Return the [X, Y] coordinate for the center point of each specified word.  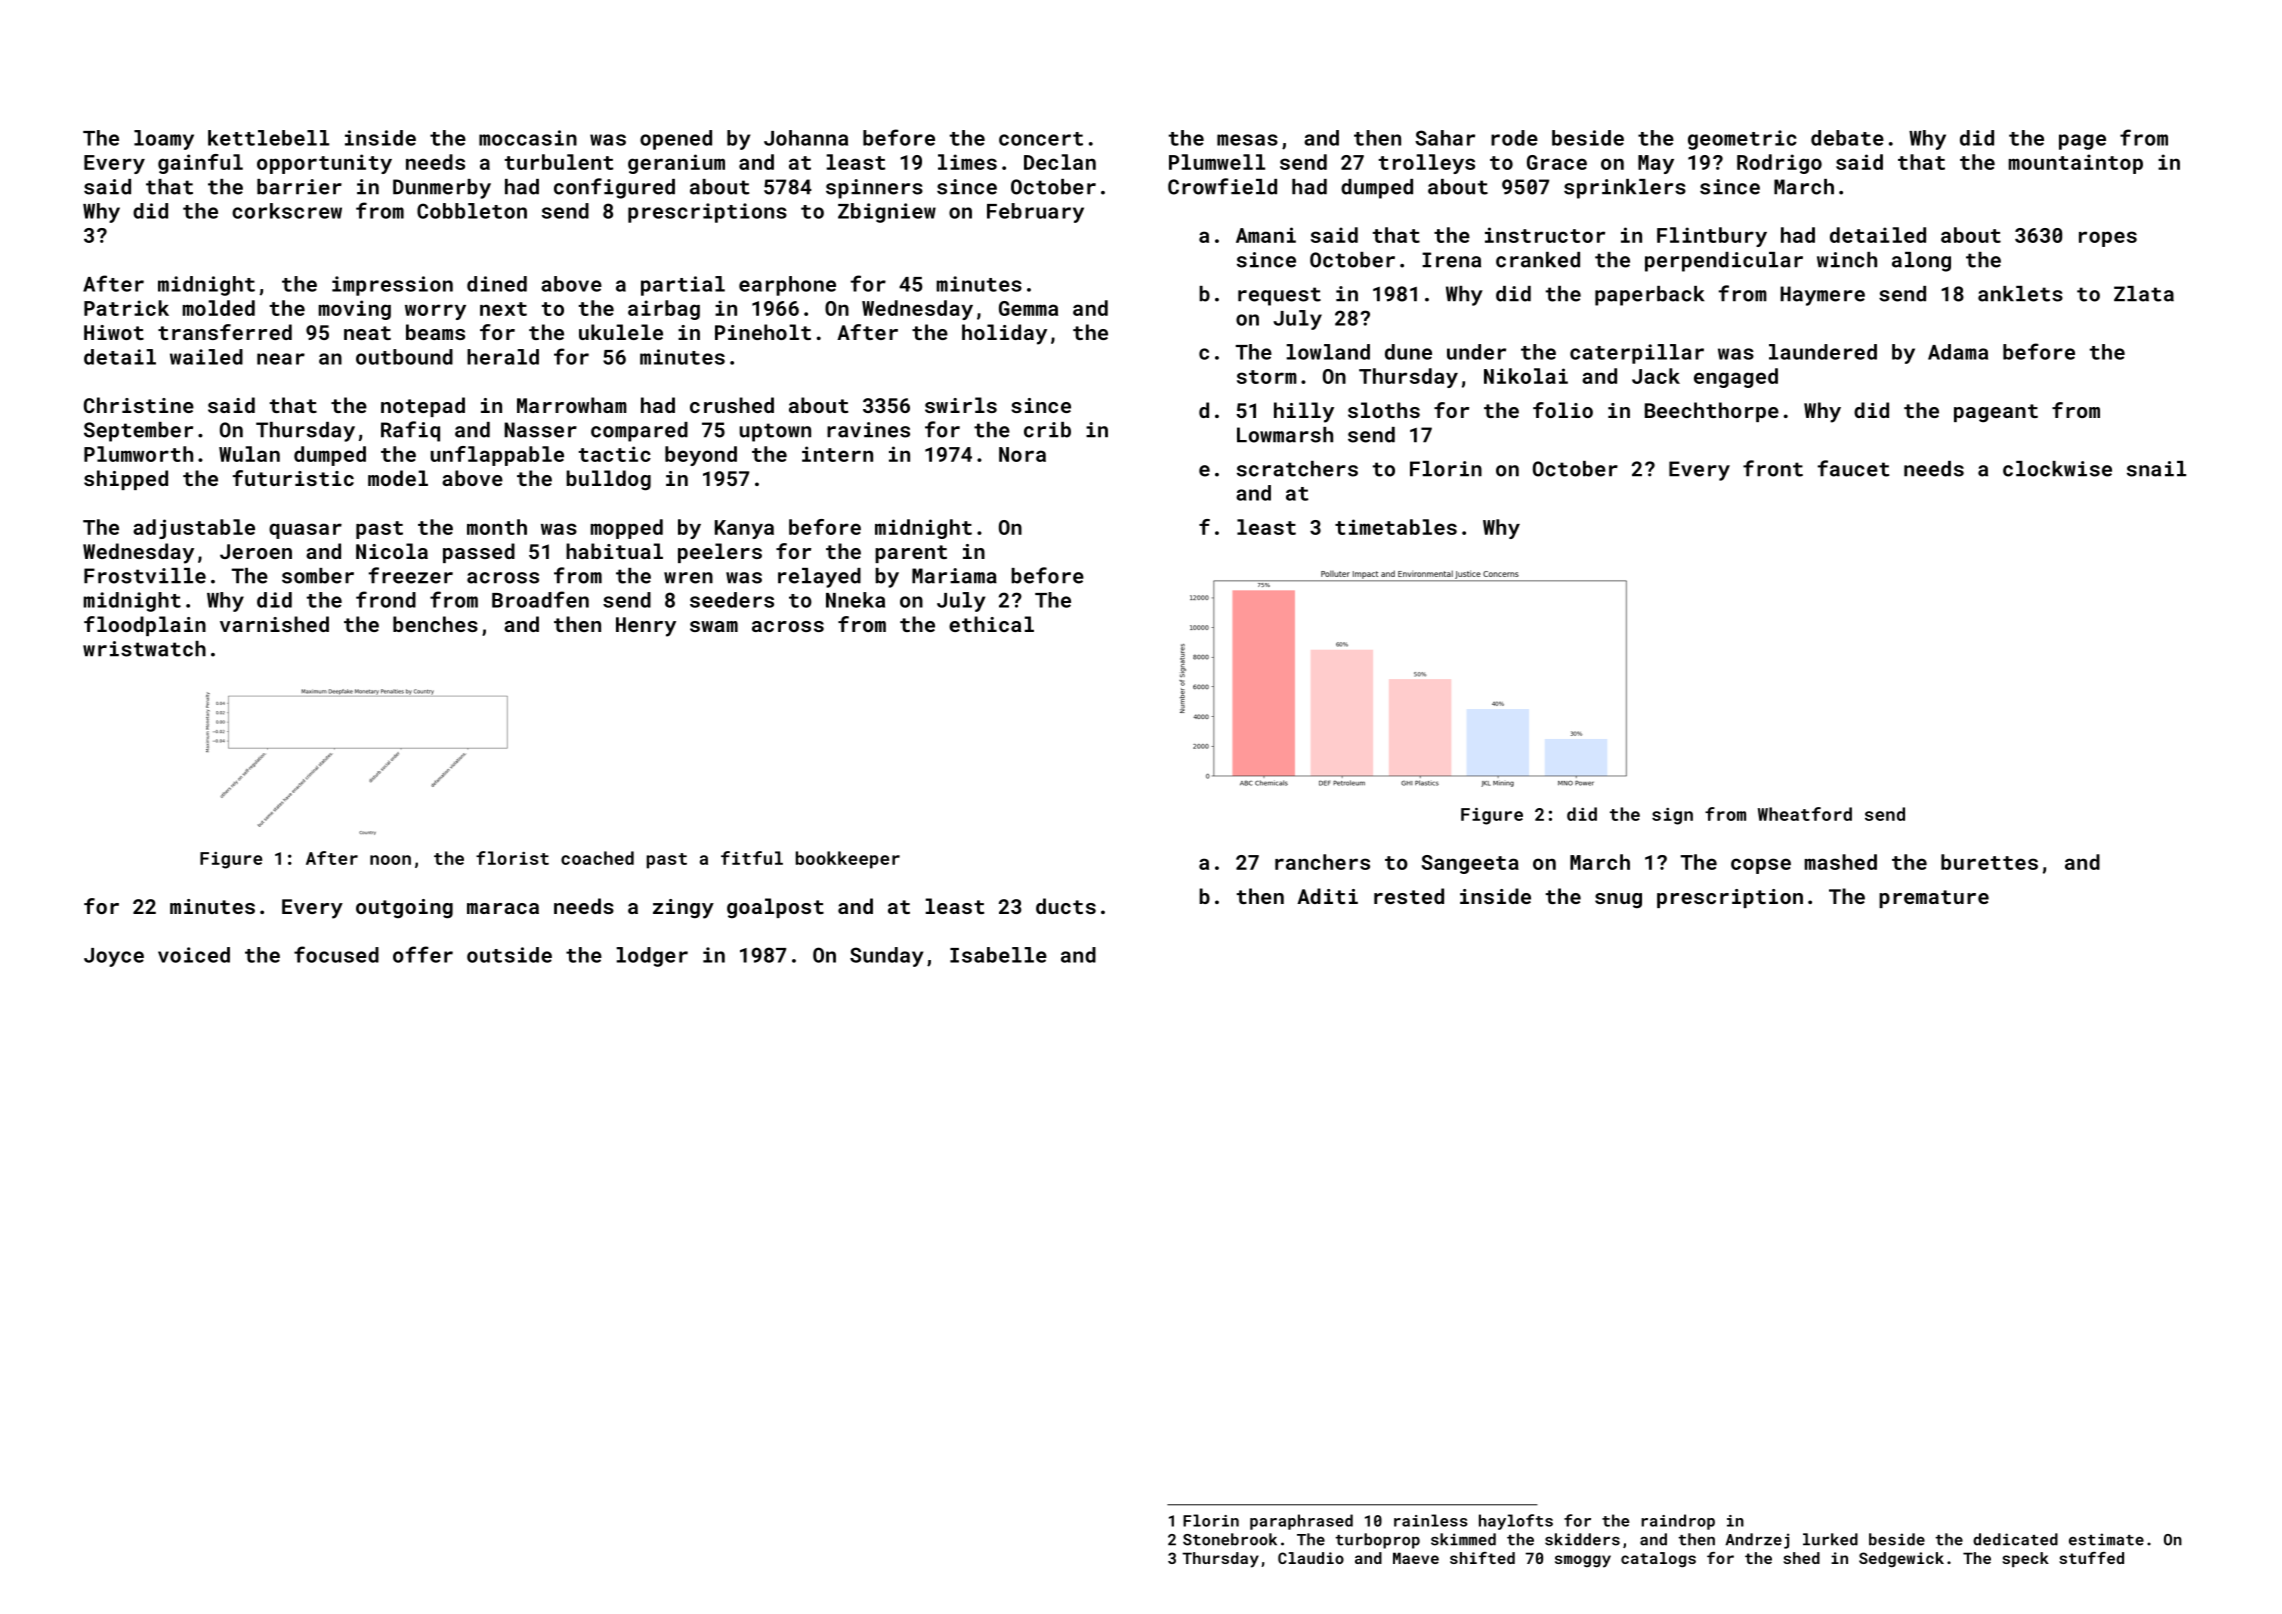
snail [2156, 469]
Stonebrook [1230, 1539]
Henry [646, 627]
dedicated [2015, 1539]
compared [639, 432]
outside [509, 955]
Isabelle [998, 955]
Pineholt [763, 332]
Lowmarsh [1285, 435]
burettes [1989, 862]
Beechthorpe [1712, 412]
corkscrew [287, 211]
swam [714, 626]
